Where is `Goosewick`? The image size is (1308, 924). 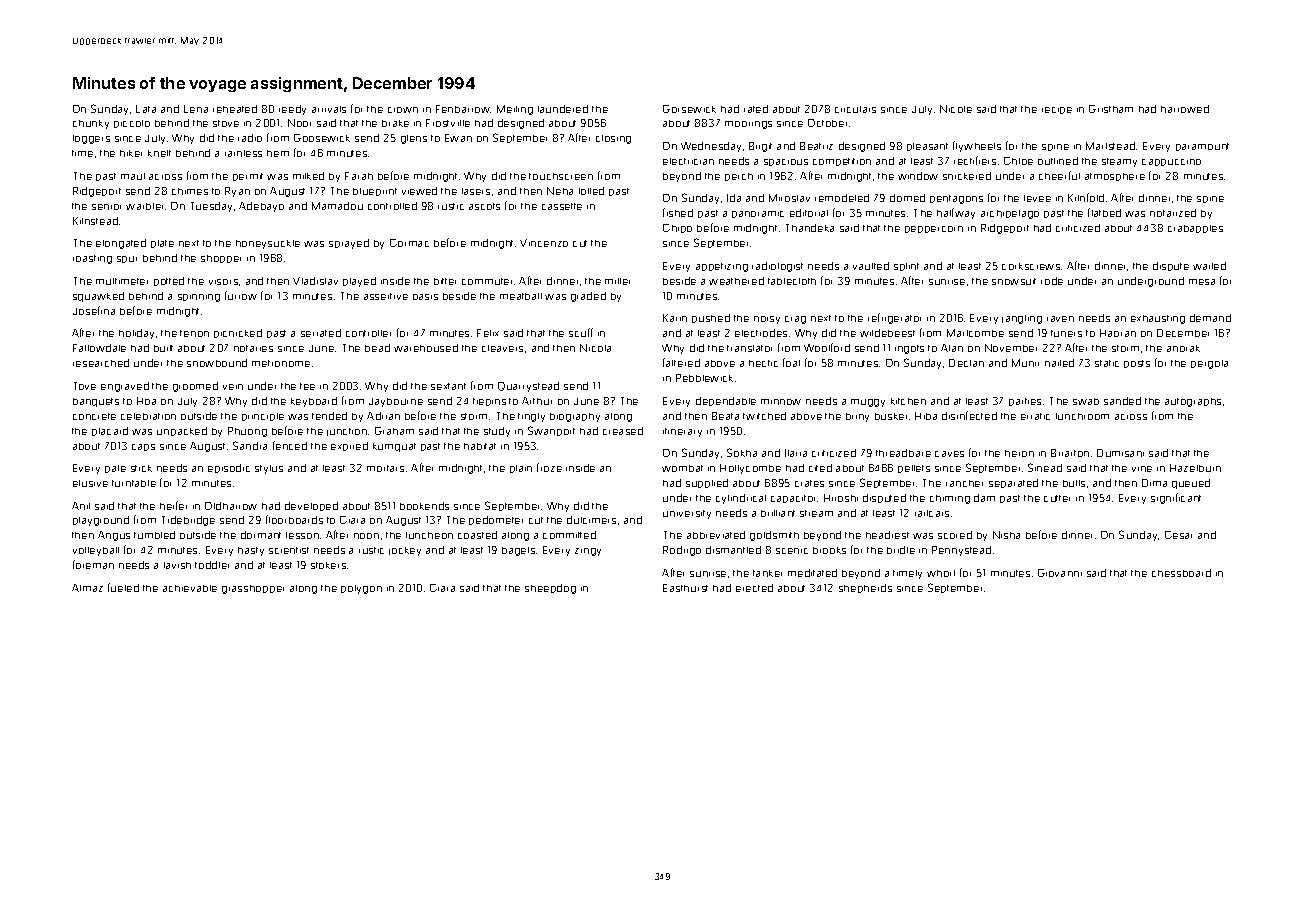
Goosewick is located at coordinates (322, 138).
